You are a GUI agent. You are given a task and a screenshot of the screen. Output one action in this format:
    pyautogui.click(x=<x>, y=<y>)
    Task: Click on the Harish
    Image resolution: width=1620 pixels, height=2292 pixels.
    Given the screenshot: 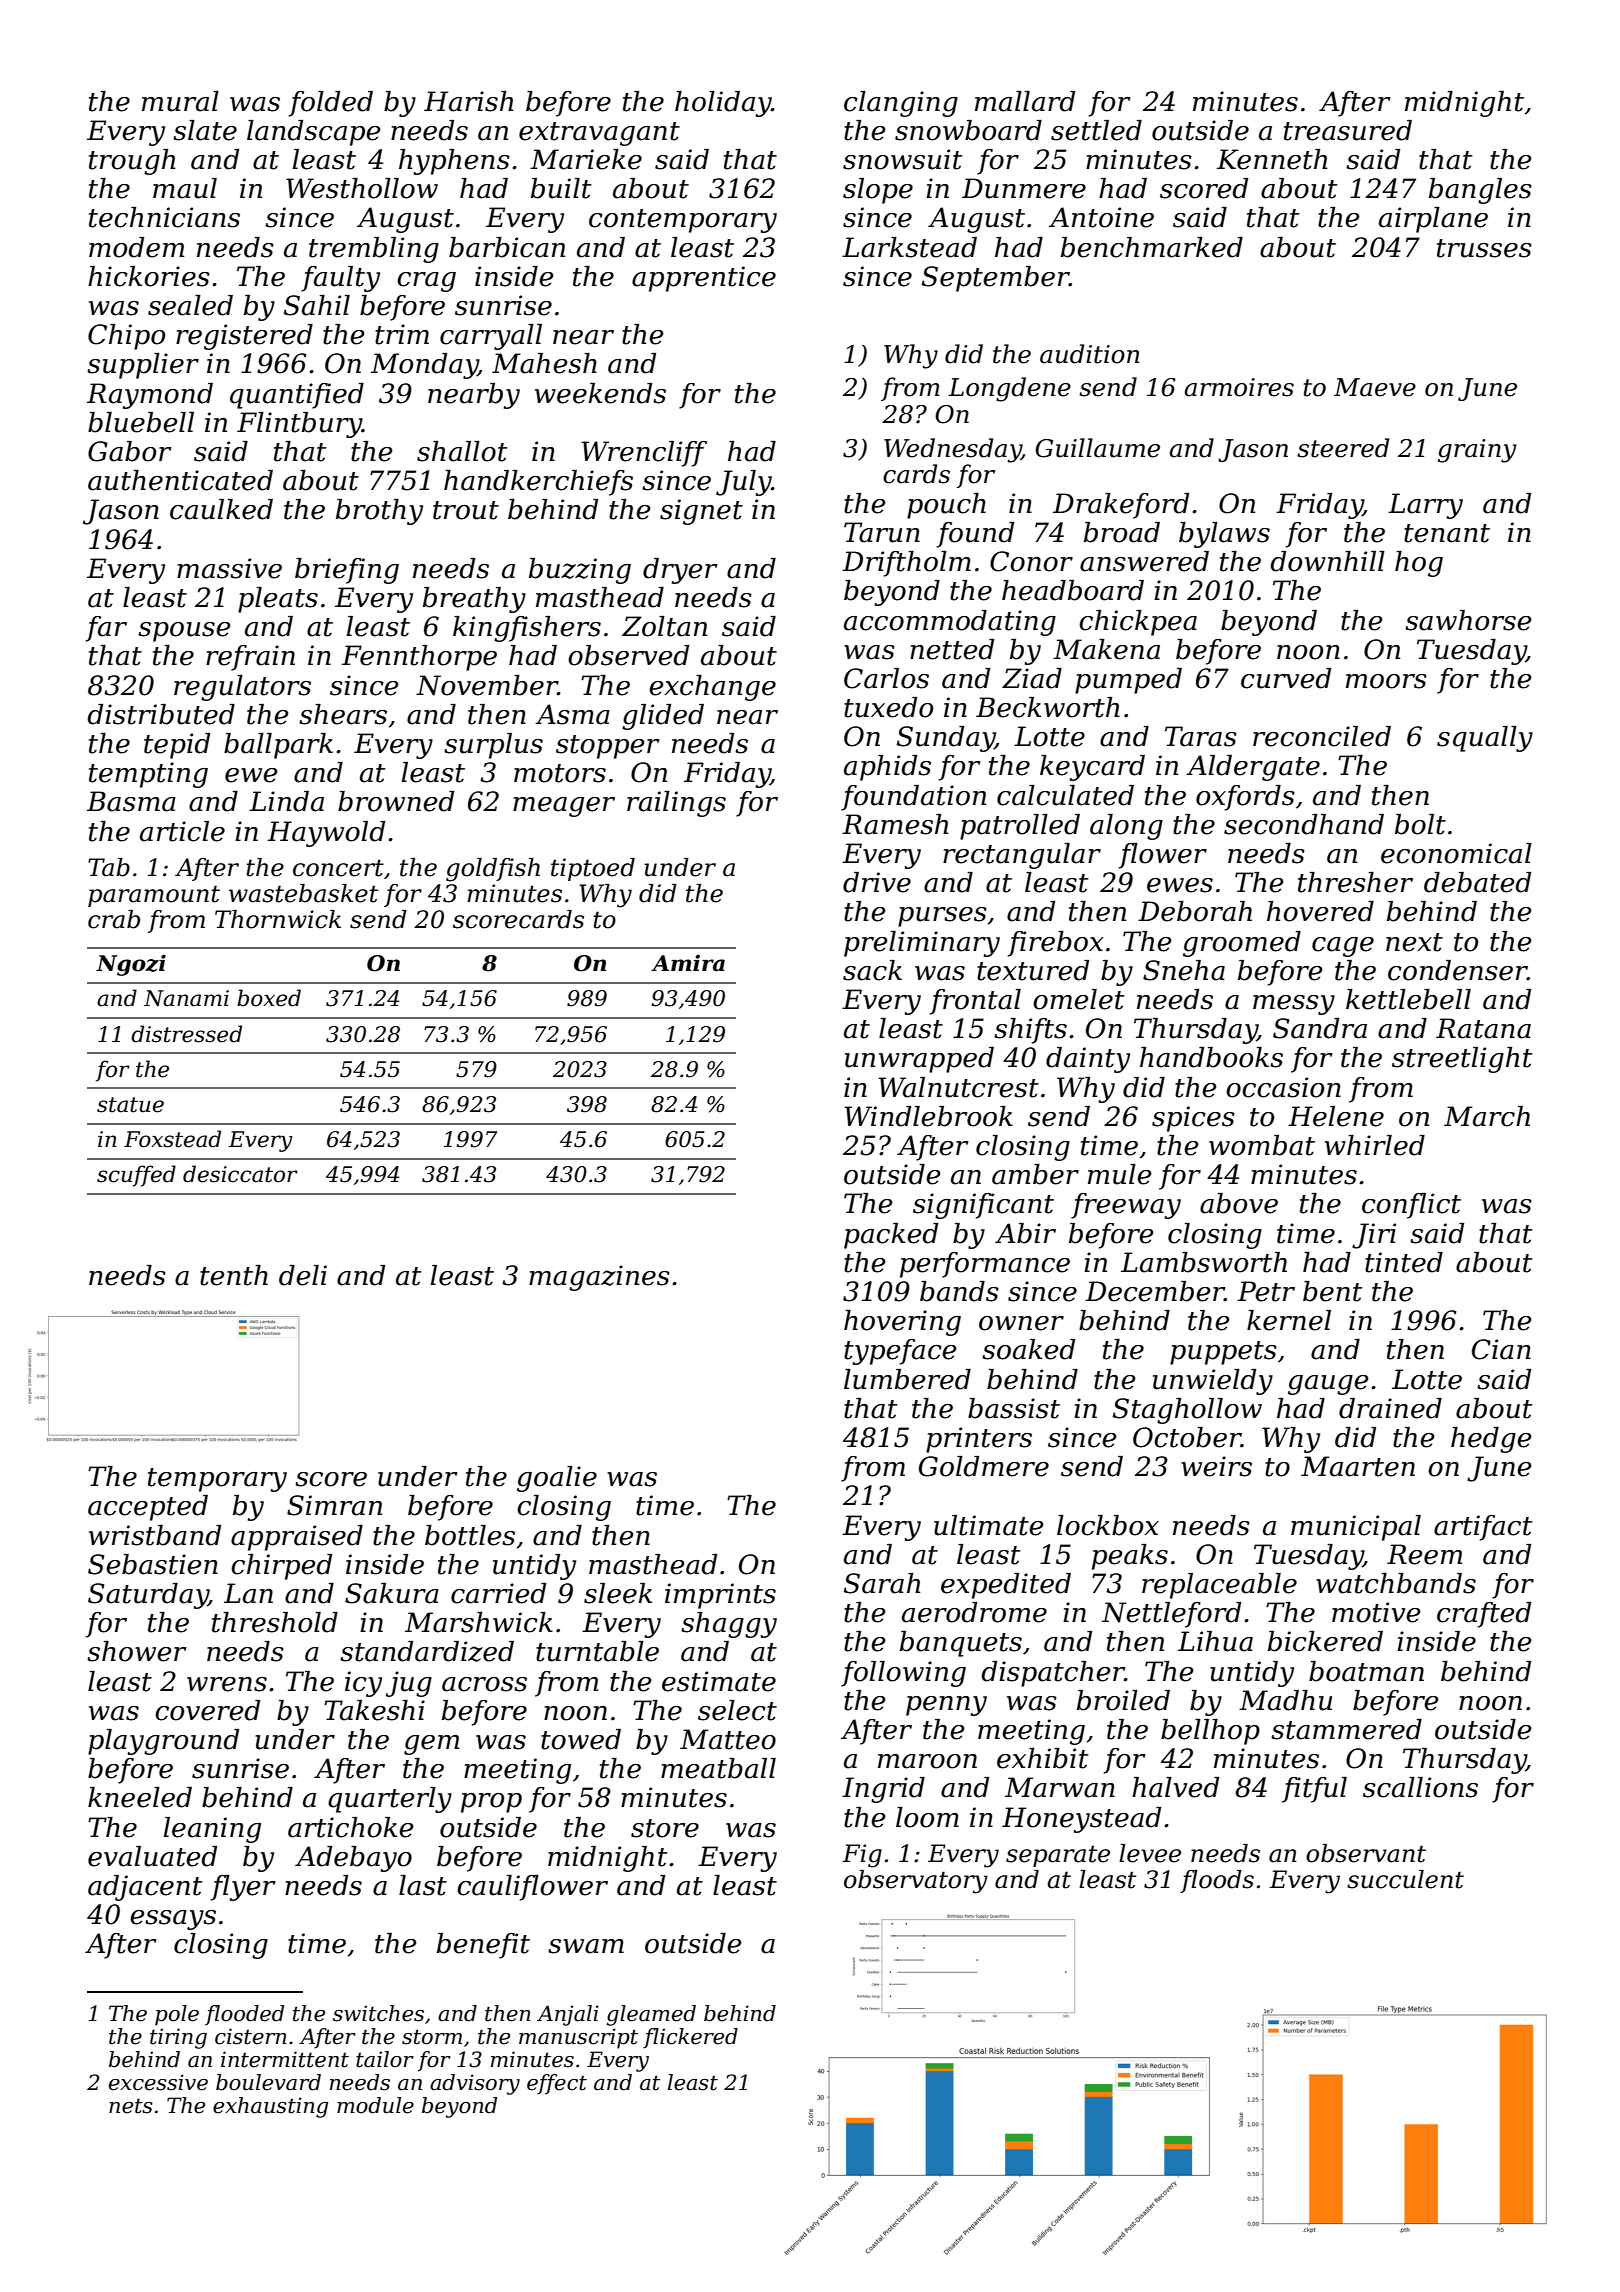 What is the action you would take?
    pyautogui.click(x=469, y=101)
